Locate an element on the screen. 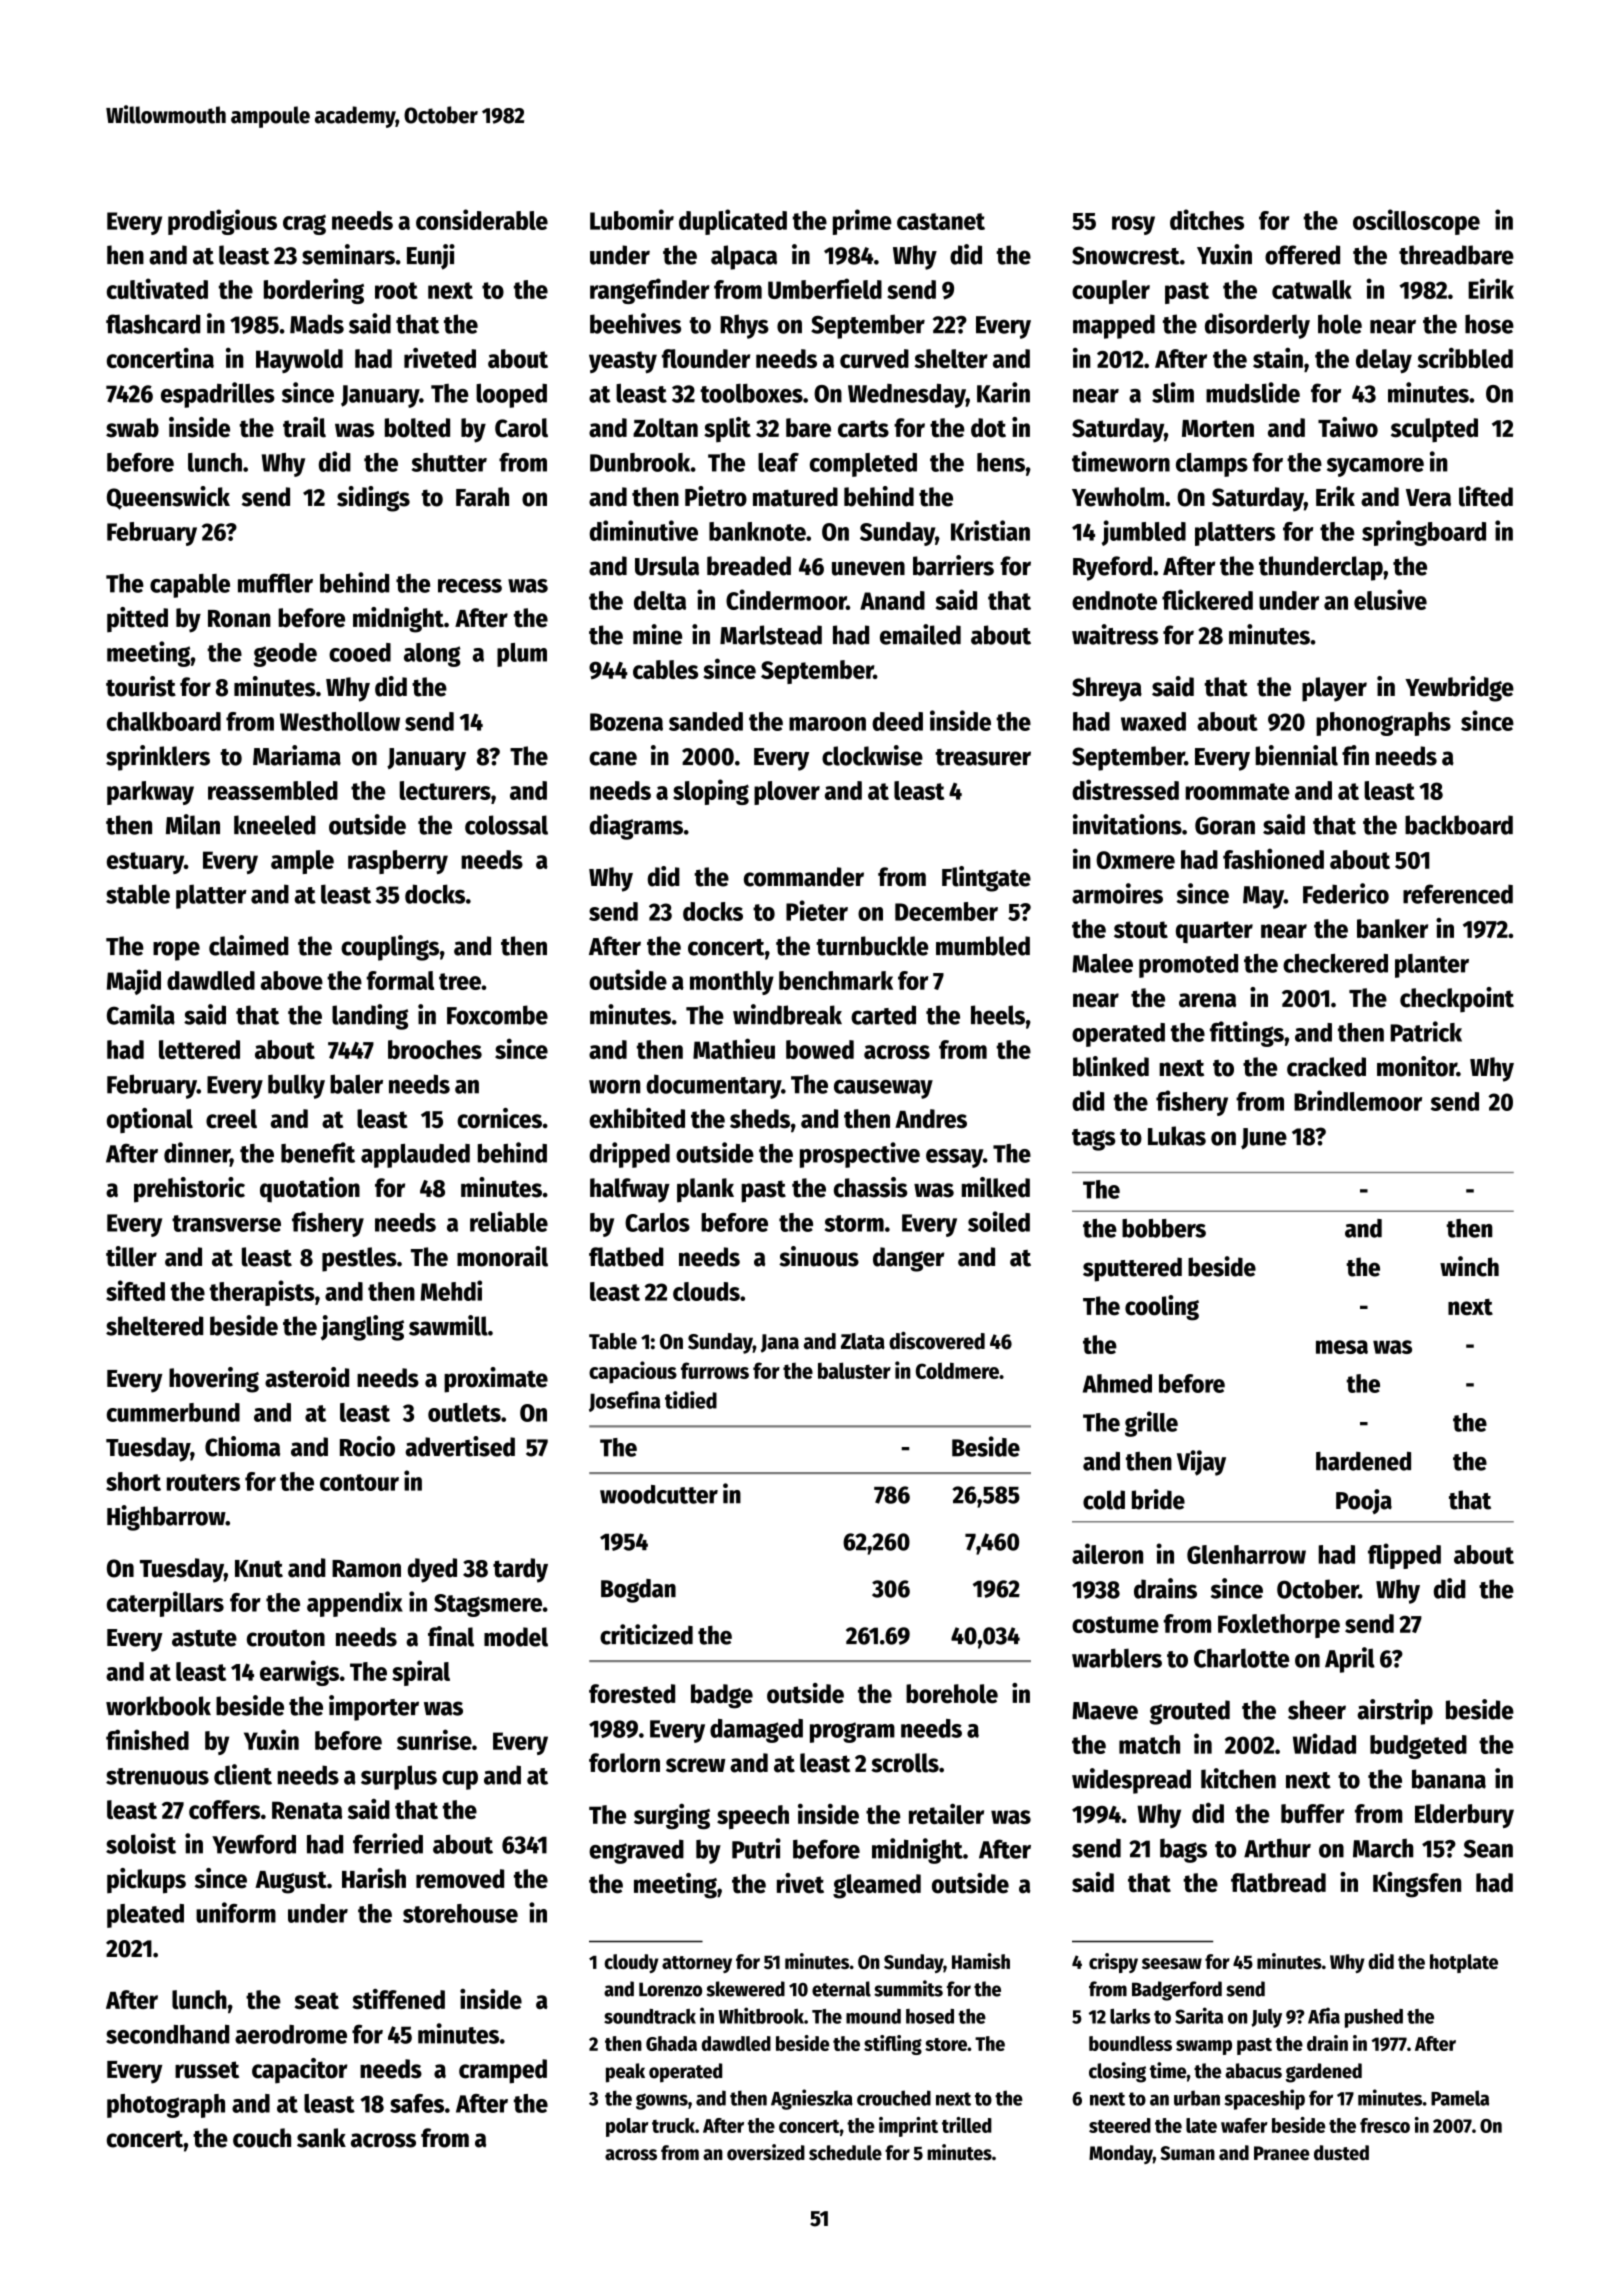 This screenshot has width=1620, height=2292. toolboxes is located at coordinates (751, 393).
